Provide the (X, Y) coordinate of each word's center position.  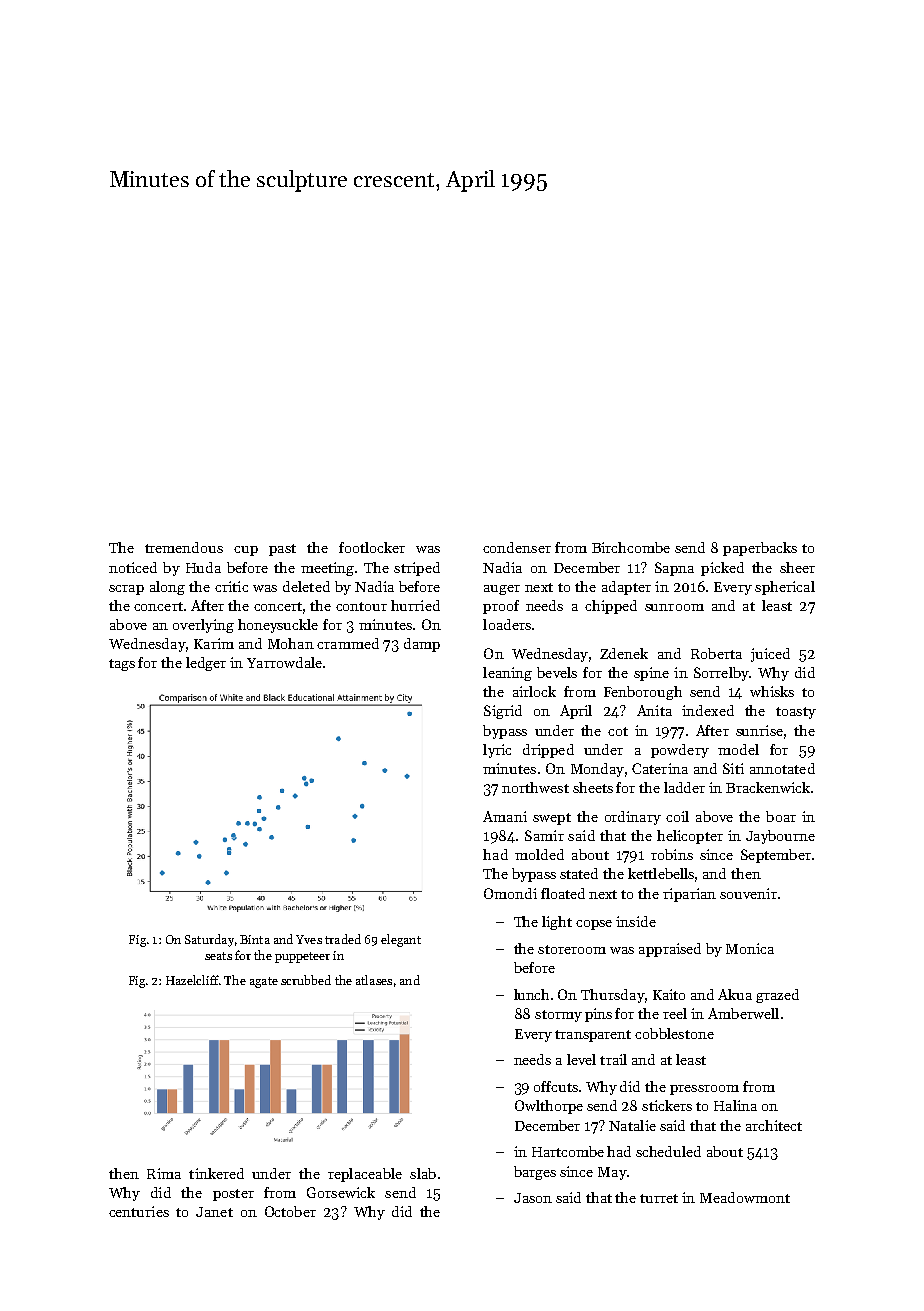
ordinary (633, 818)
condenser (517, 547)
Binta (255, 939)
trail (613, 1059)
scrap (126, 590)
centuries (139, 1211)
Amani (505, 816)
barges (535, 1173)
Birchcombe (631, 547)
